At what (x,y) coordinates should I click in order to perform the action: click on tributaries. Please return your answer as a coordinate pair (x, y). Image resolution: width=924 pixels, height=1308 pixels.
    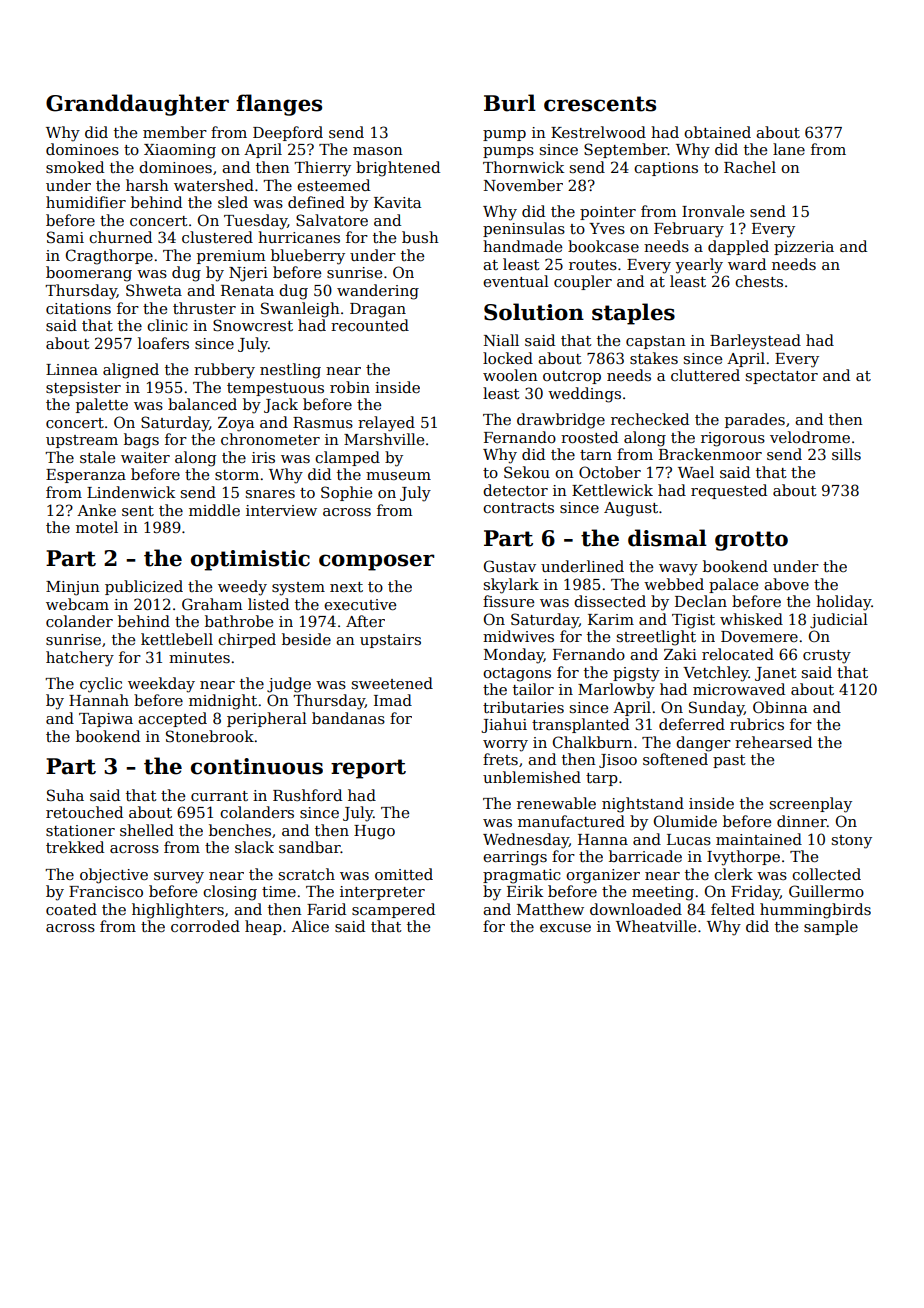
    Looking at the image, I should click on (523, 707).
